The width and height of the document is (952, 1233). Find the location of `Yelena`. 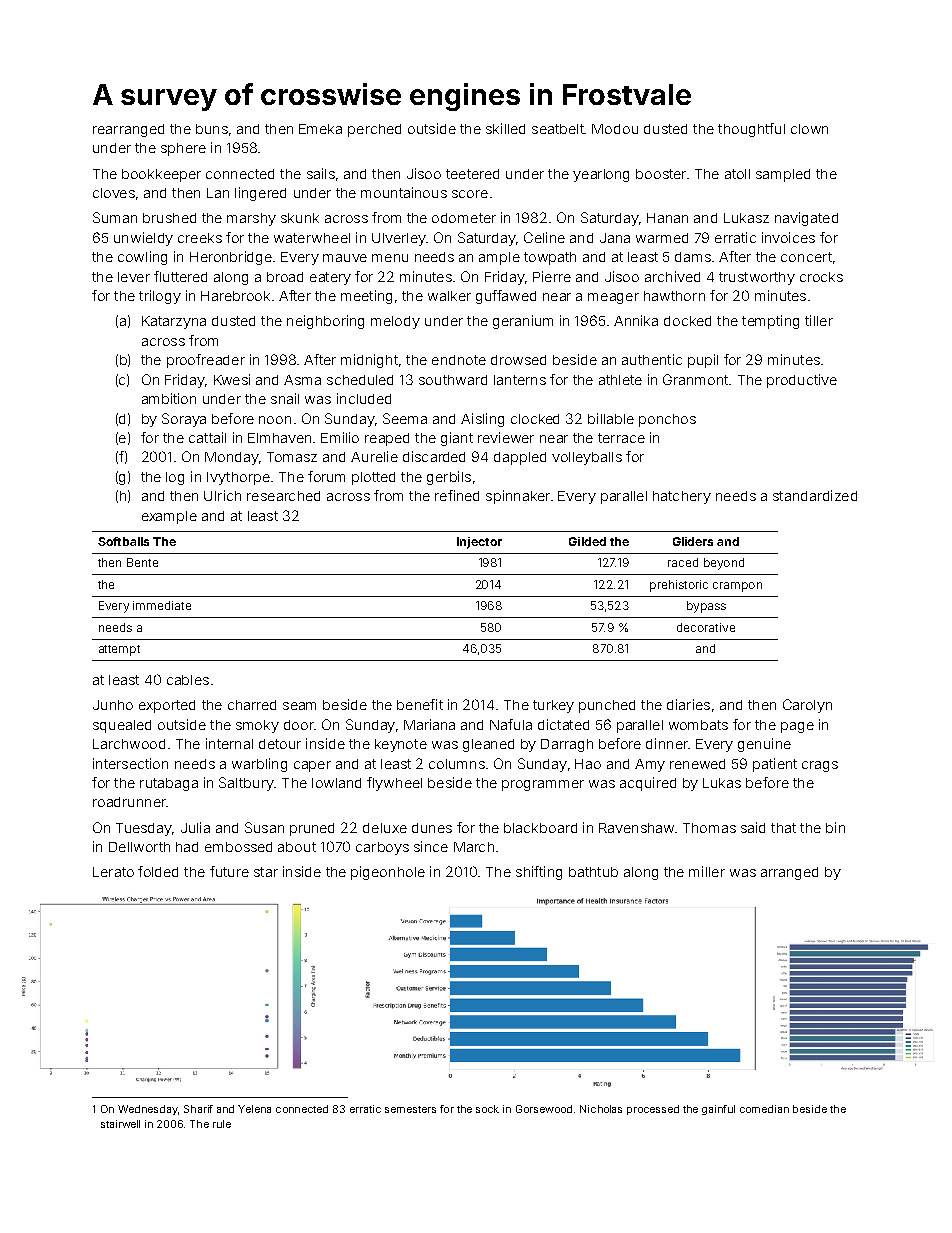

Yelena is located at coordinates (254, 1109).
